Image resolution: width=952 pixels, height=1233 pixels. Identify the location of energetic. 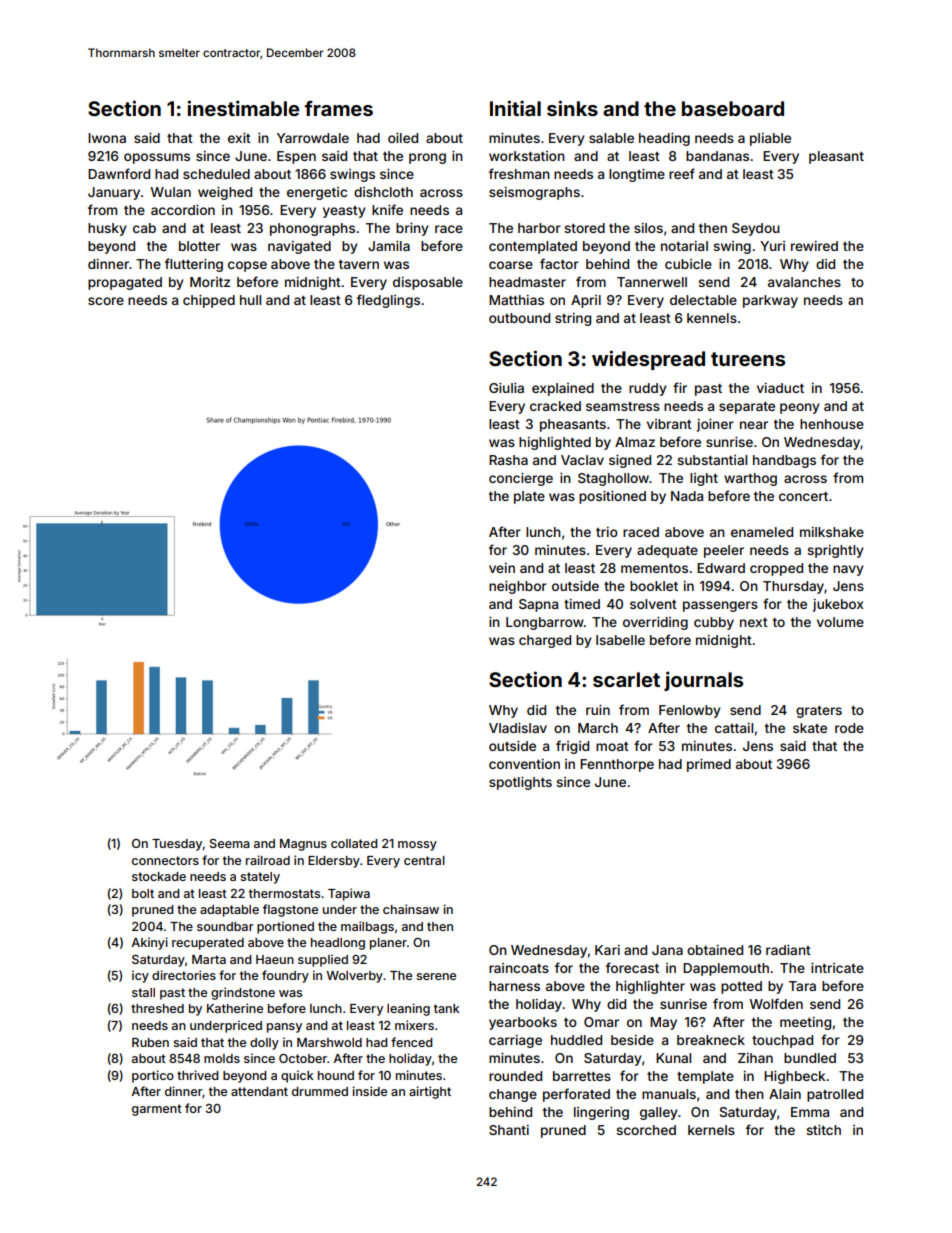
(317, 193).
